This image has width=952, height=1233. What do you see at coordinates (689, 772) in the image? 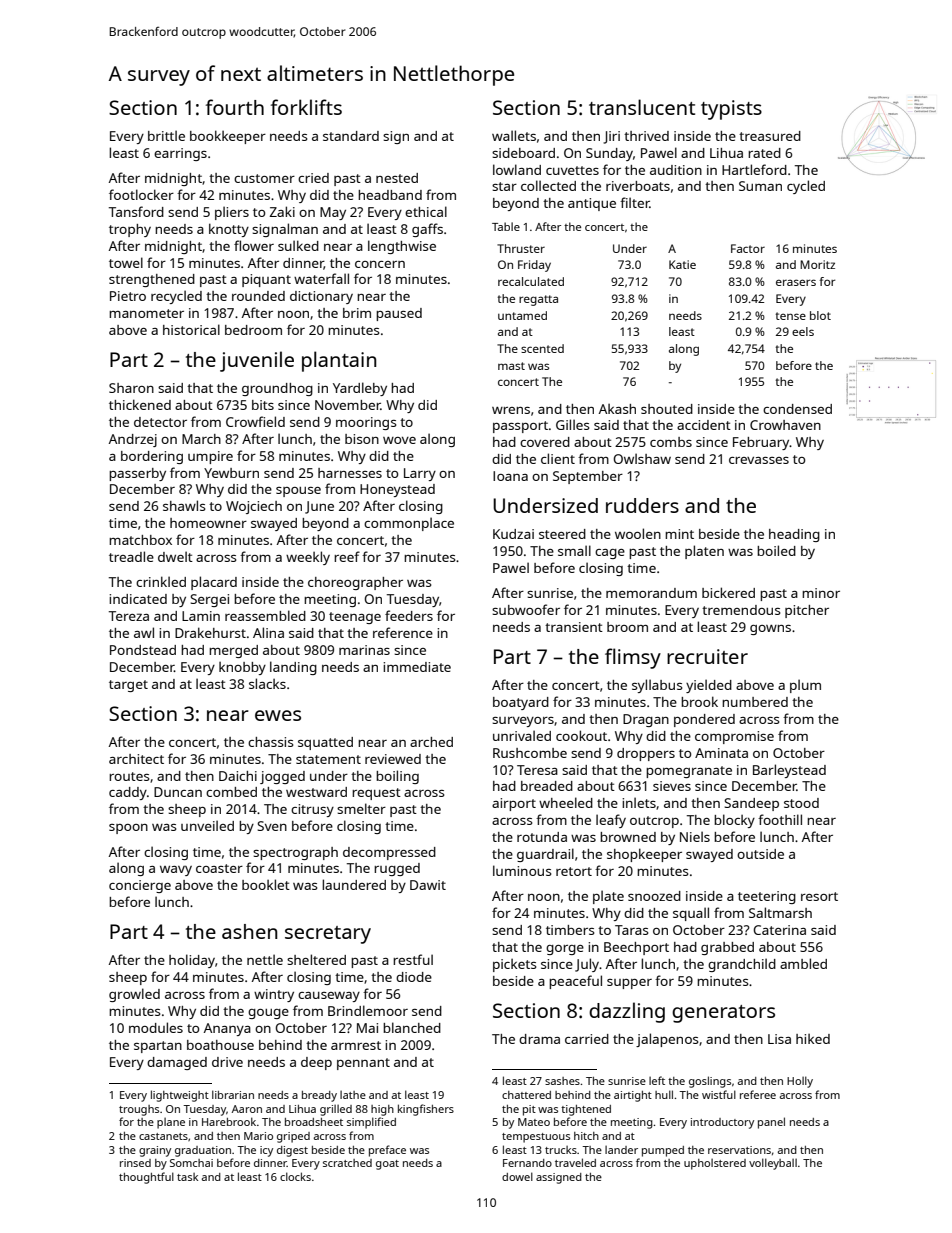
I see `pomegranate` at bounding box center [689, 772].
